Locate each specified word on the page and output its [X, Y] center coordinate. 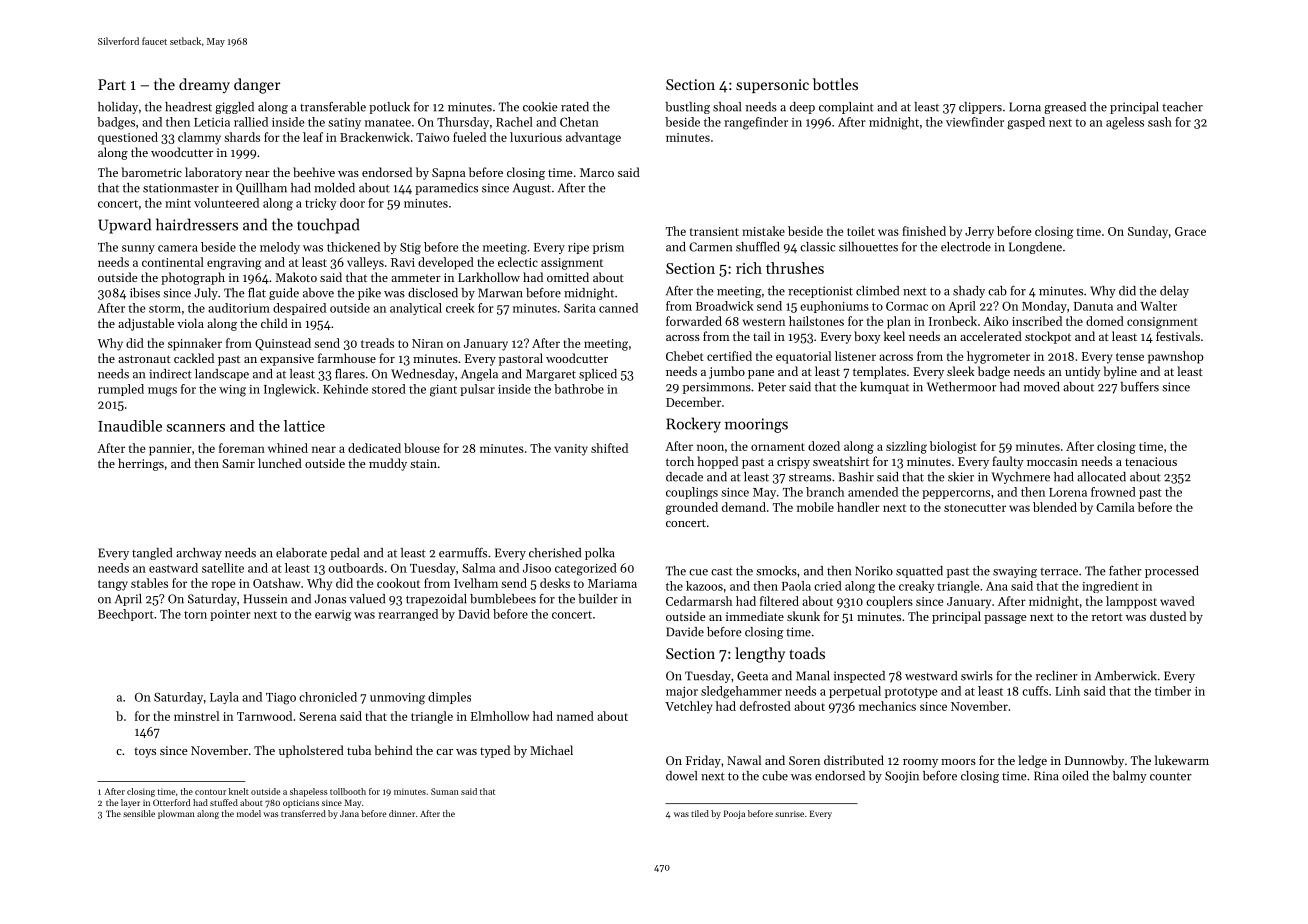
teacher [1182, 107]
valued [367, 599]
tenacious [1151, 461]
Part [112, 84]
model [249, 813]
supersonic [772, 86]
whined [288, 448]
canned [618, 308]
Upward [124, 226]
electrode [966, 247]
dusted [1168, 616]
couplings [692, 493]
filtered [779, 601]
